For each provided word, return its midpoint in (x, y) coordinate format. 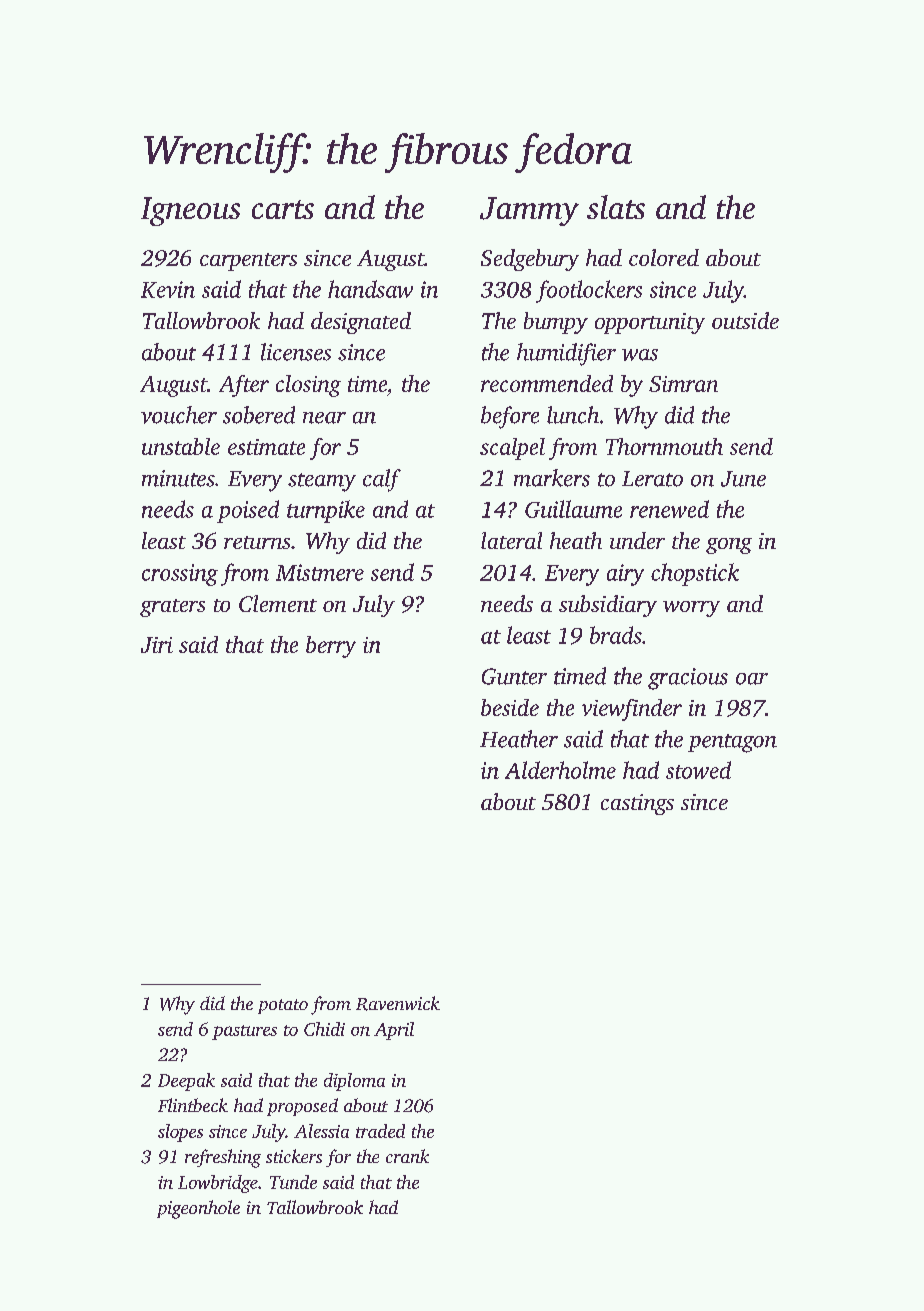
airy (625, 575)
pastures (244, 1032)
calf (382, 480)
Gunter (514, 676)
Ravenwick (398, 1003)
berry (331, 647)
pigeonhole (198, 1209)
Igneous (190, 211)
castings (637, 804)
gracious (688, 679)
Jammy (529, 211)
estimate (266, 447)
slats (616, 207)
